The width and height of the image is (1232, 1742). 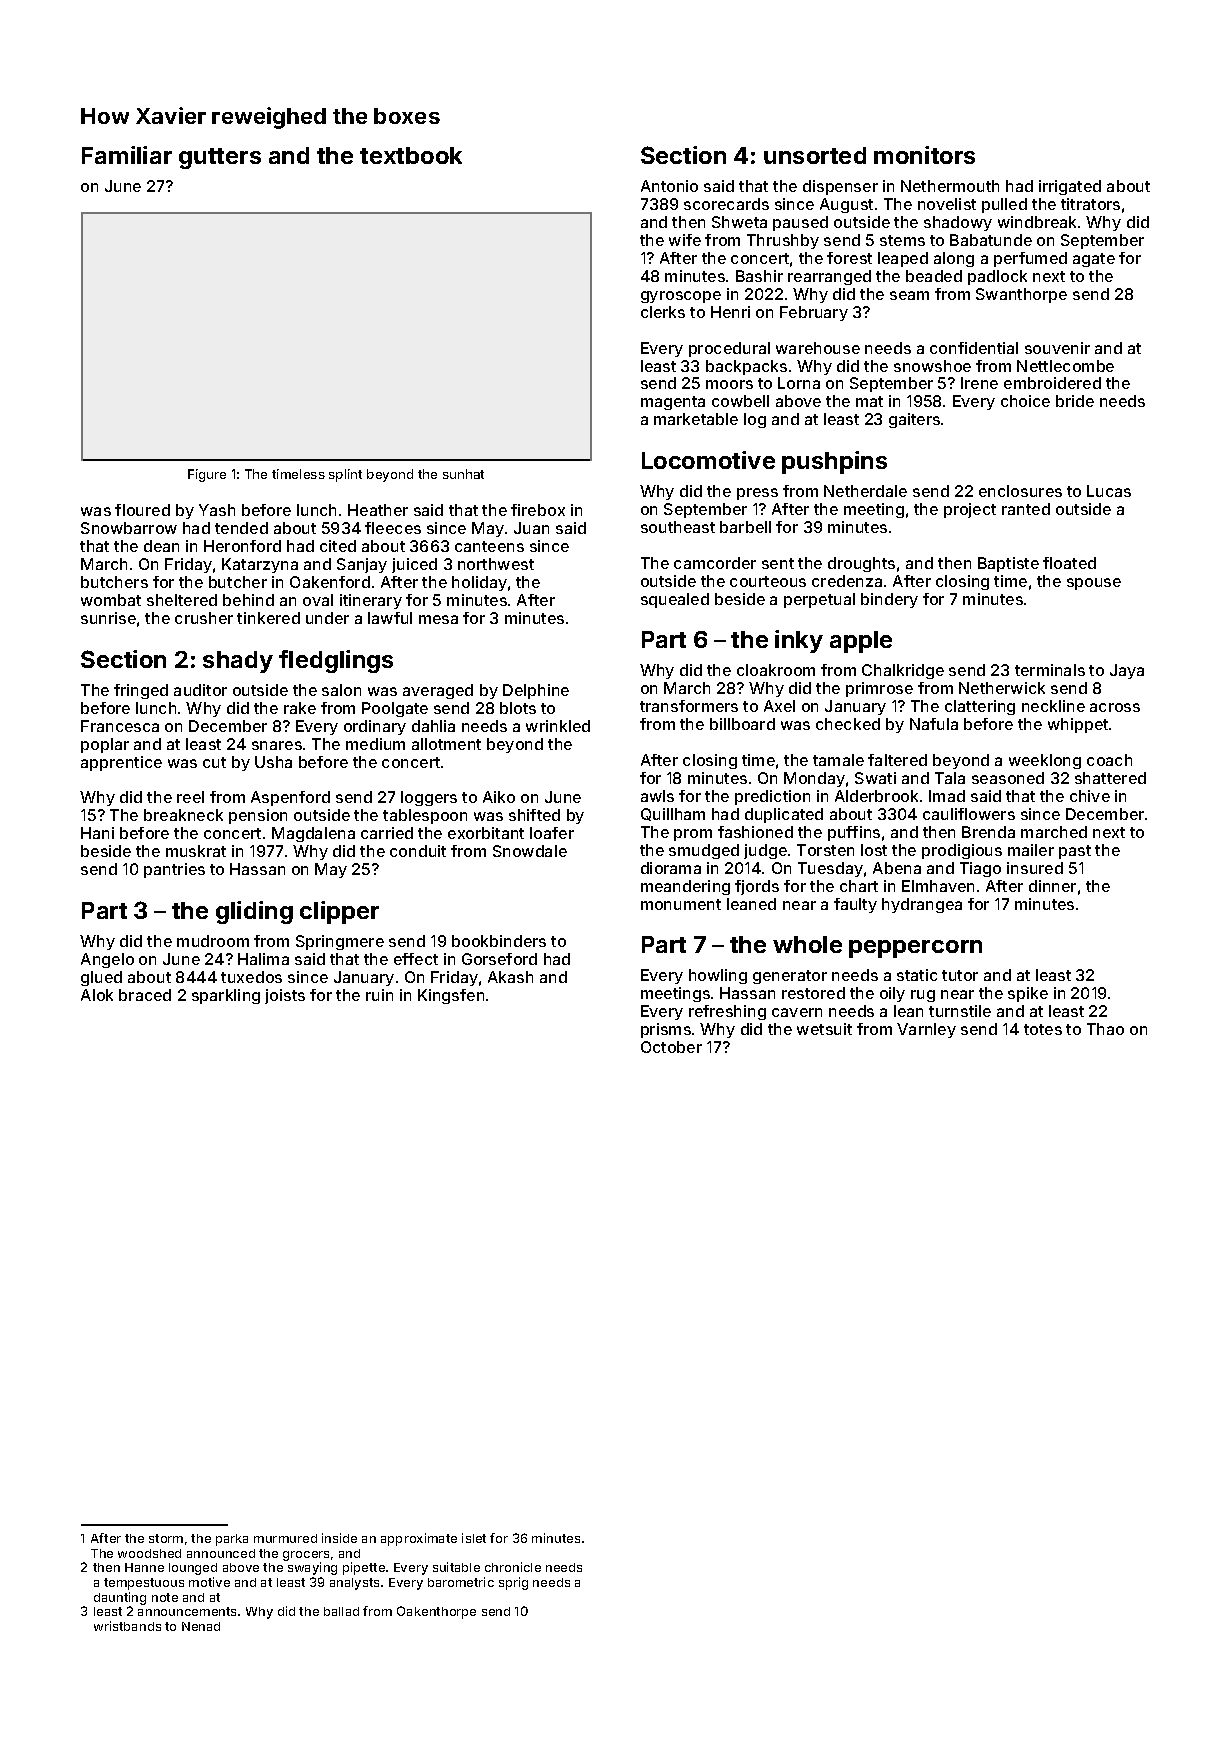 What do you see at coordinates (536, 691) in the image?
I see `Delphine` at bounding box center [536, 691].
